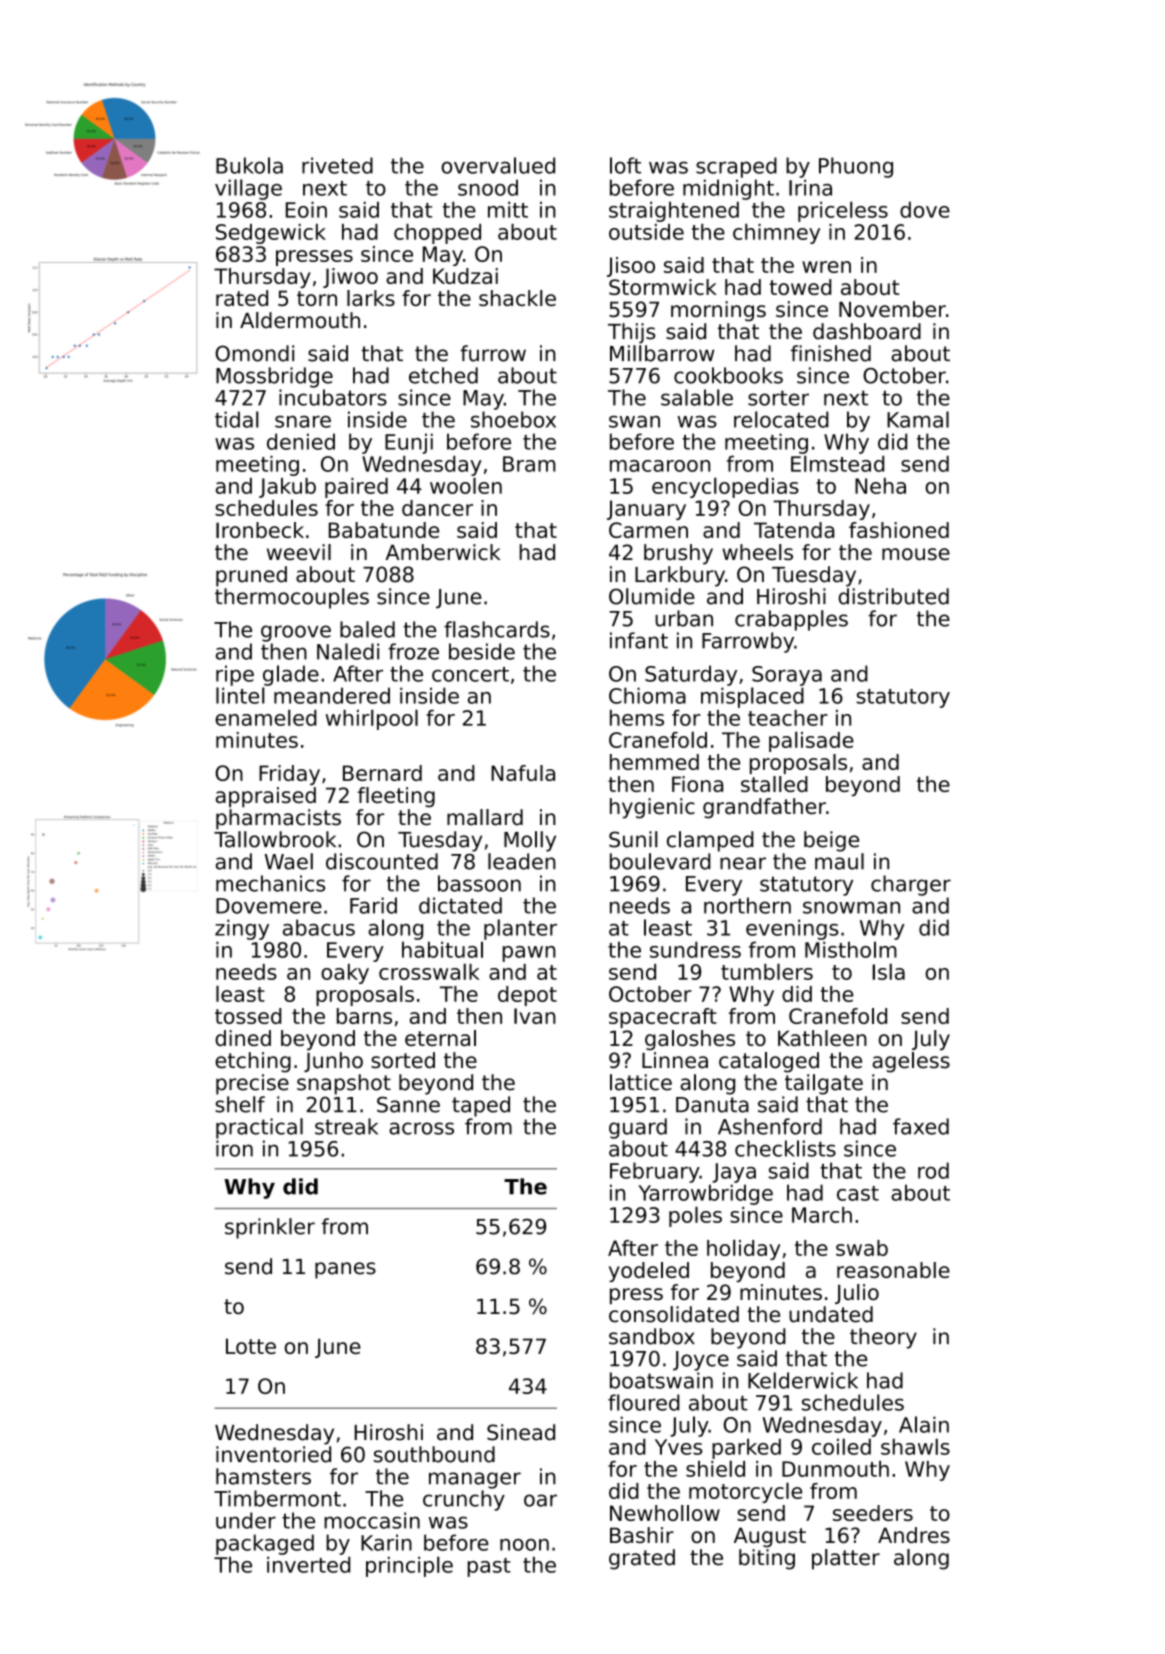  I want to click on outside, so click(646, 232).
